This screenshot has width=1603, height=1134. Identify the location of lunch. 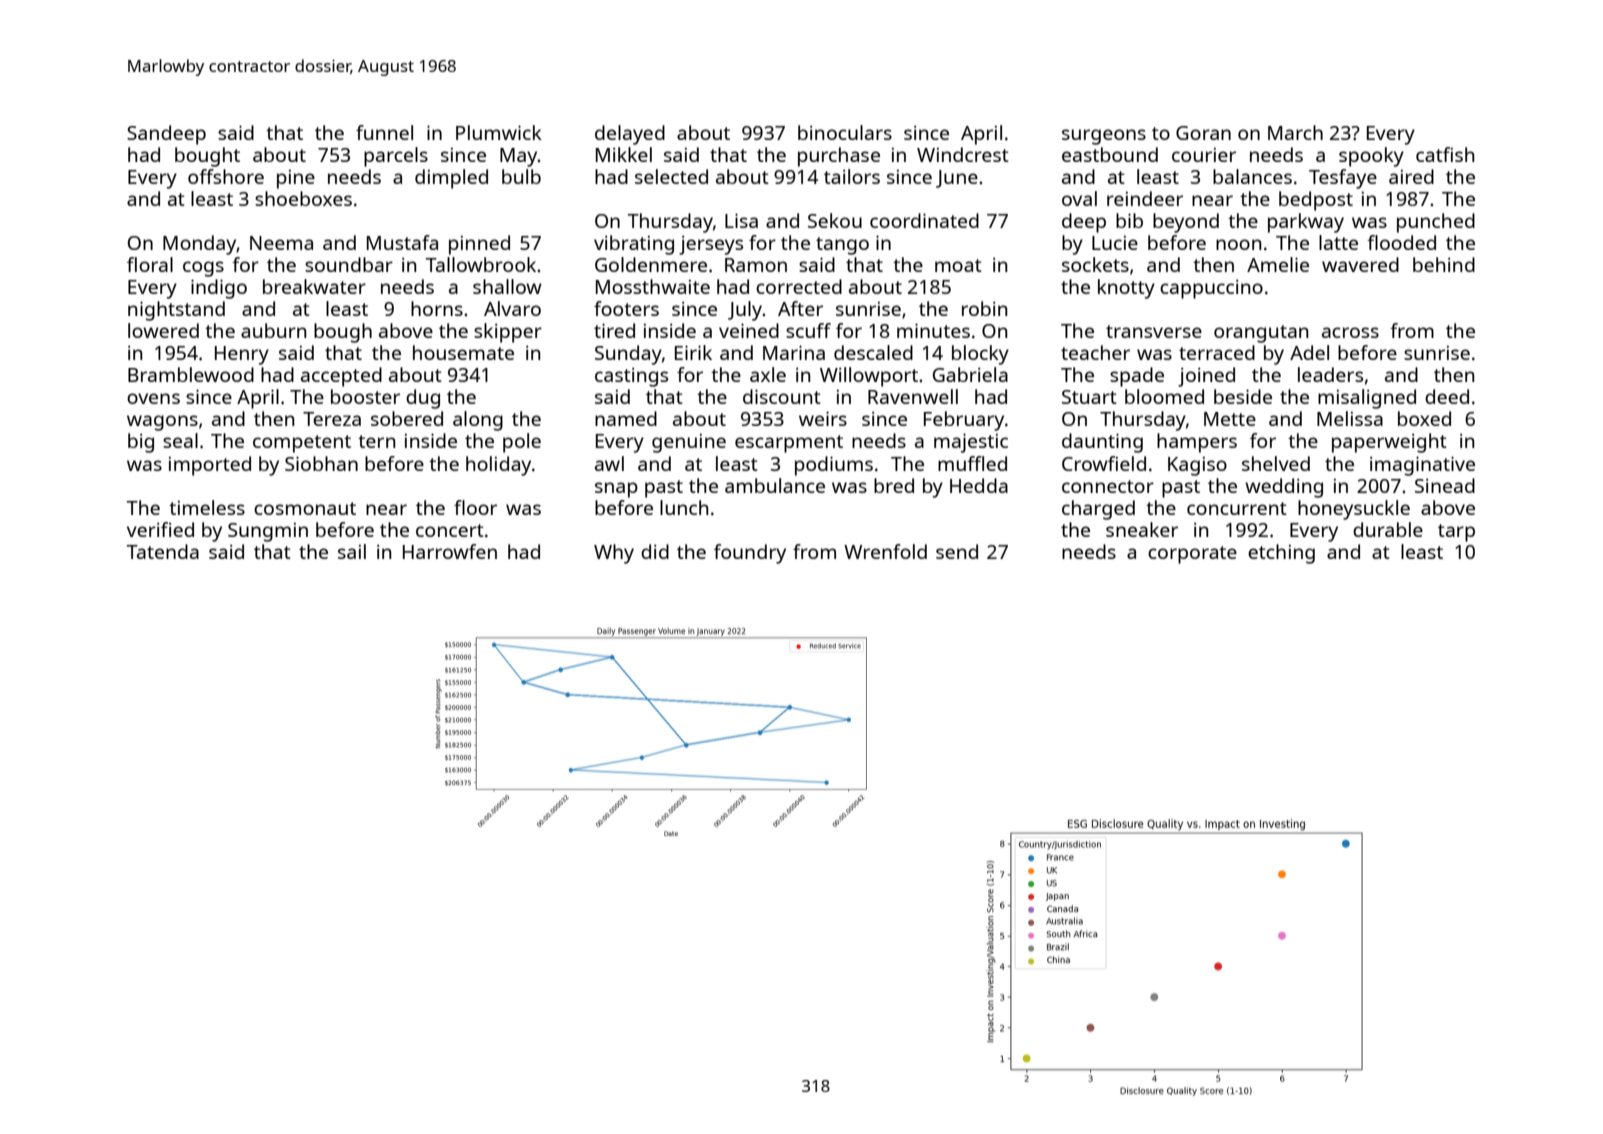
(684, 507).
